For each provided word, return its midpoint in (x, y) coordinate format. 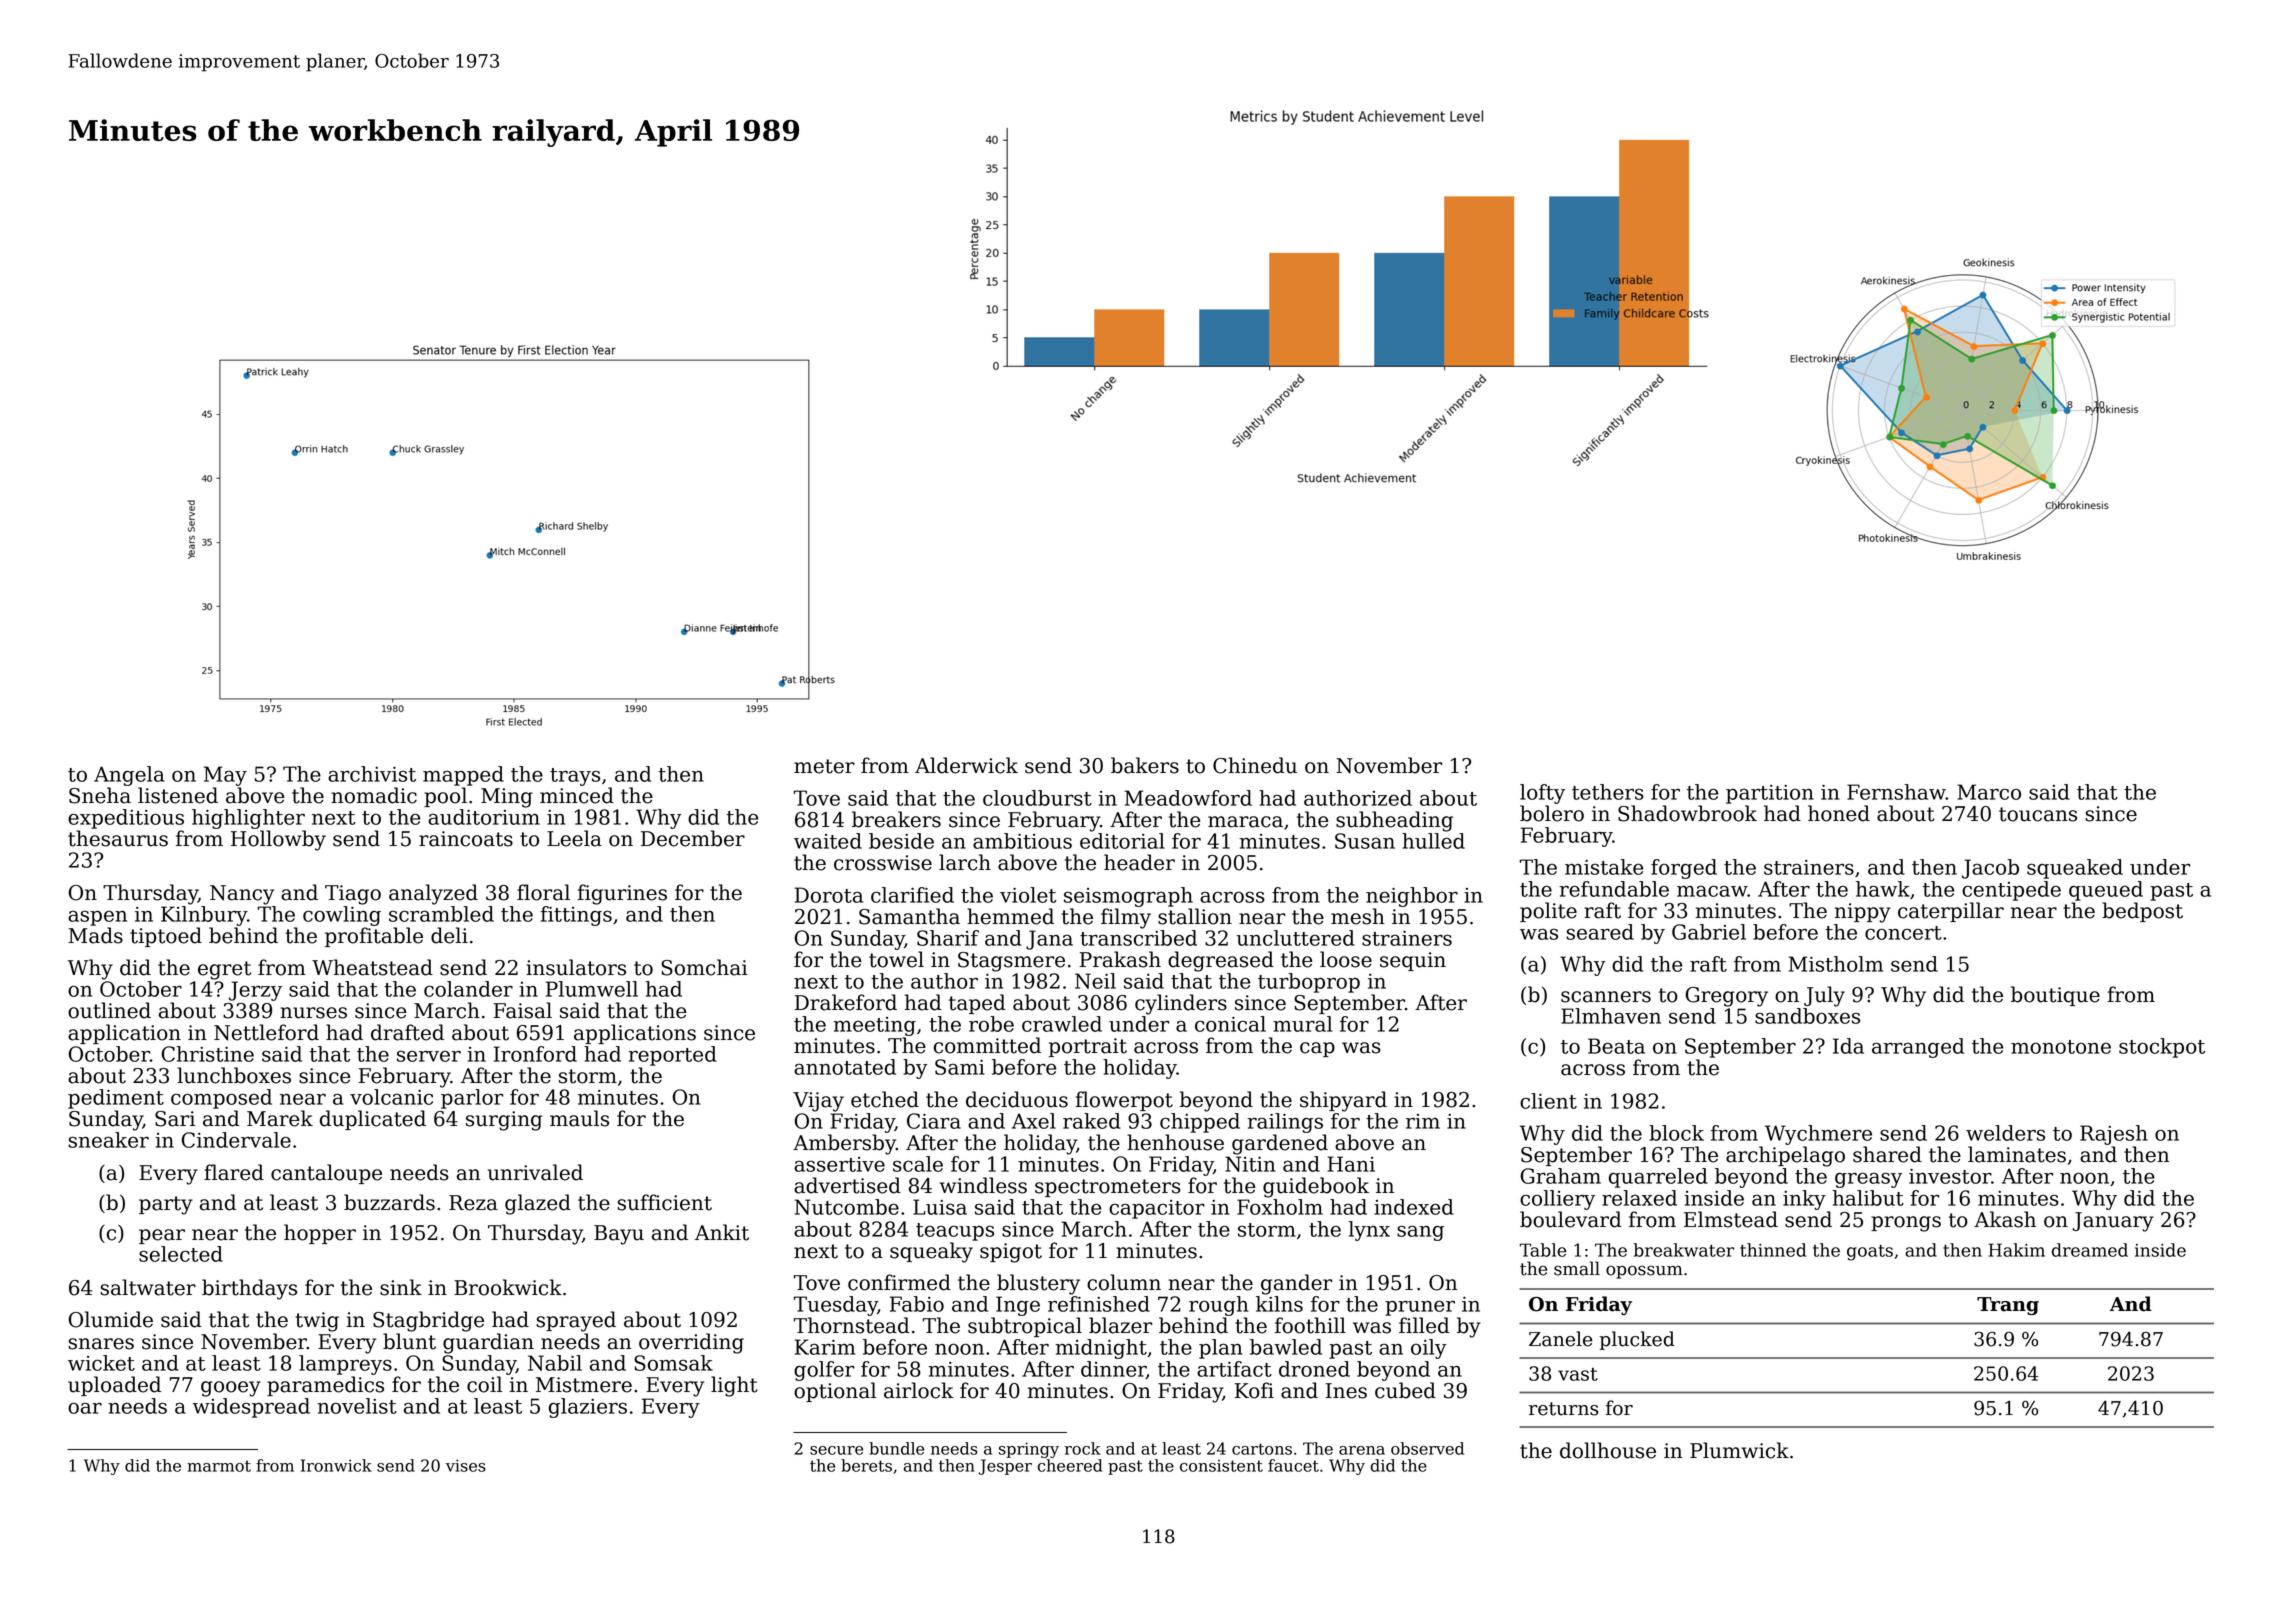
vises (466, 1465)
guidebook (1316, 1187)
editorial (1122, 841)
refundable (1614, 889)
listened (178, 795)
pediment (116, 1099)
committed (987, 1045)
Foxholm (1280, 1207)
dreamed (2090, 1250)
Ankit (722, 1232)
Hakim (2017, 1250)
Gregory (1727, 997)
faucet (1293, 1465)
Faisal (523, 1010)
